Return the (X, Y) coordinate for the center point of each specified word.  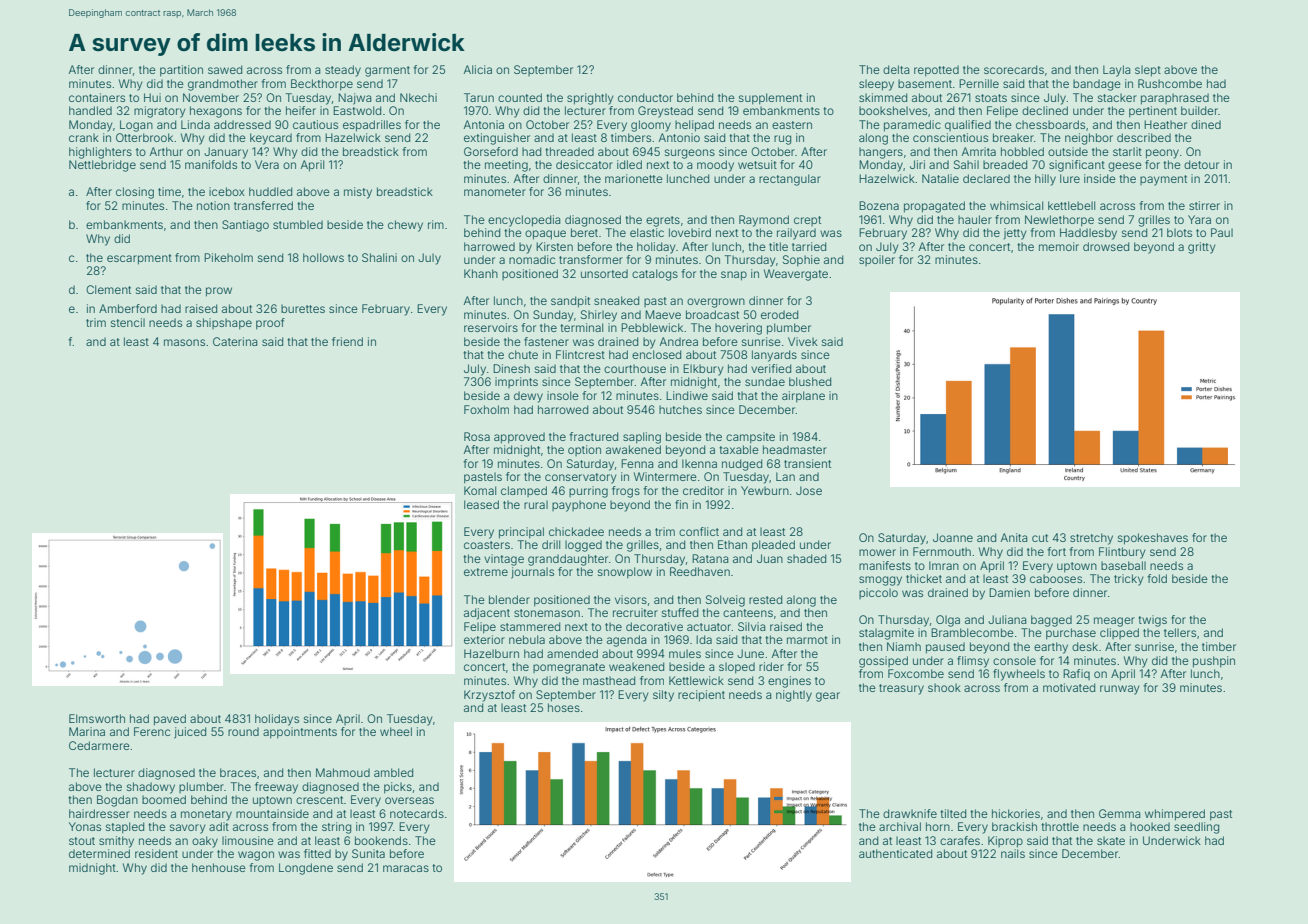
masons (184, 342)
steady (343, 71)
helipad (694, 126)
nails (1013, 853)
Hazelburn (491, 653)
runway (1120, 690)
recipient (701, 696)
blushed (810, 381)
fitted (317, 853)
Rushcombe (1170, 83)
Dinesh (511, 368)
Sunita (368, 853)
